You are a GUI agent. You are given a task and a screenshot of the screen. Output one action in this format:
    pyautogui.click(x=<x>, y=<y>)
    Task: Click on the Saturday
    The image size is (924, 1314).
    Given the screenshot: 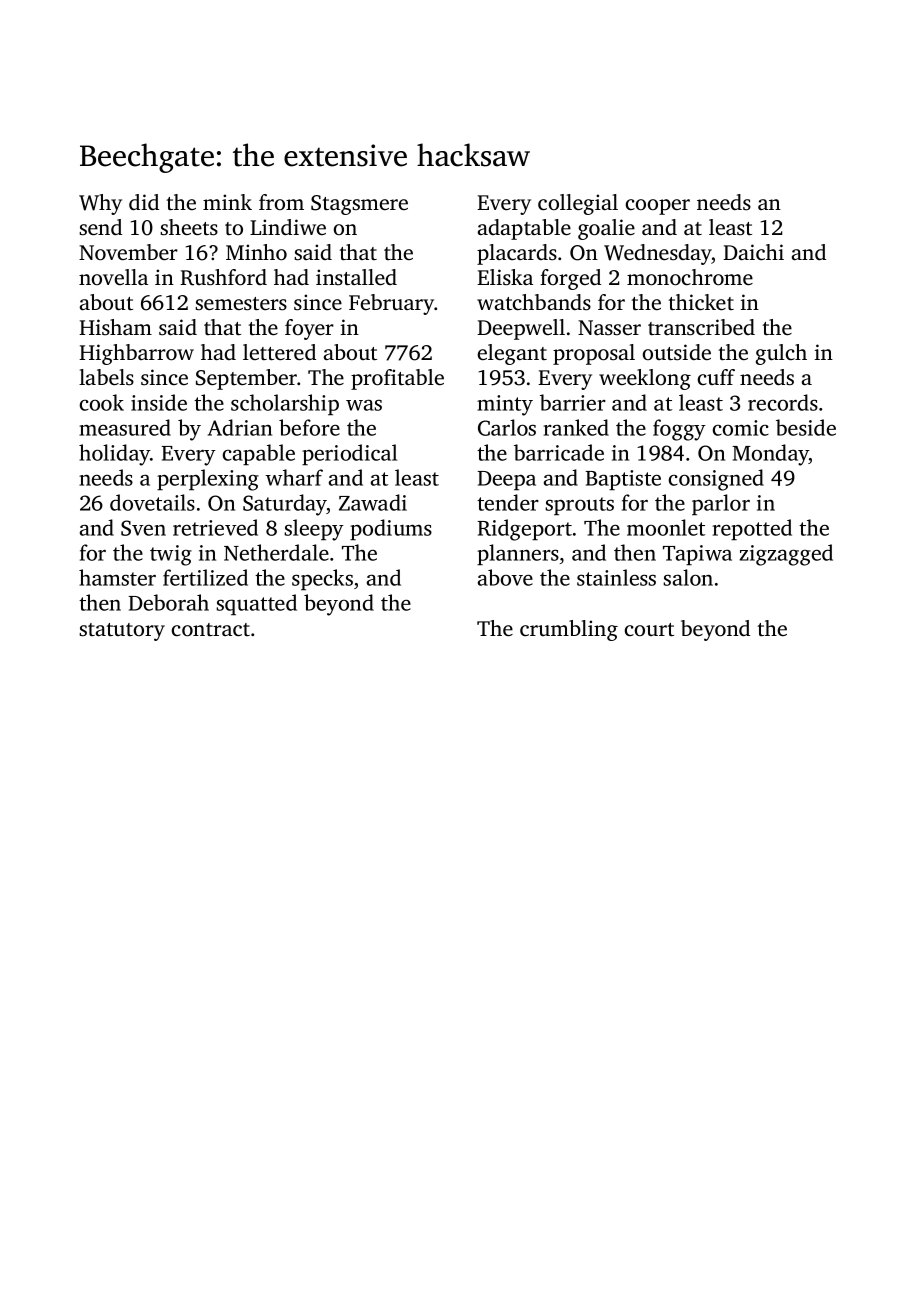 What is the action you would take?
    pyautogui.click(x=285, y=505)
